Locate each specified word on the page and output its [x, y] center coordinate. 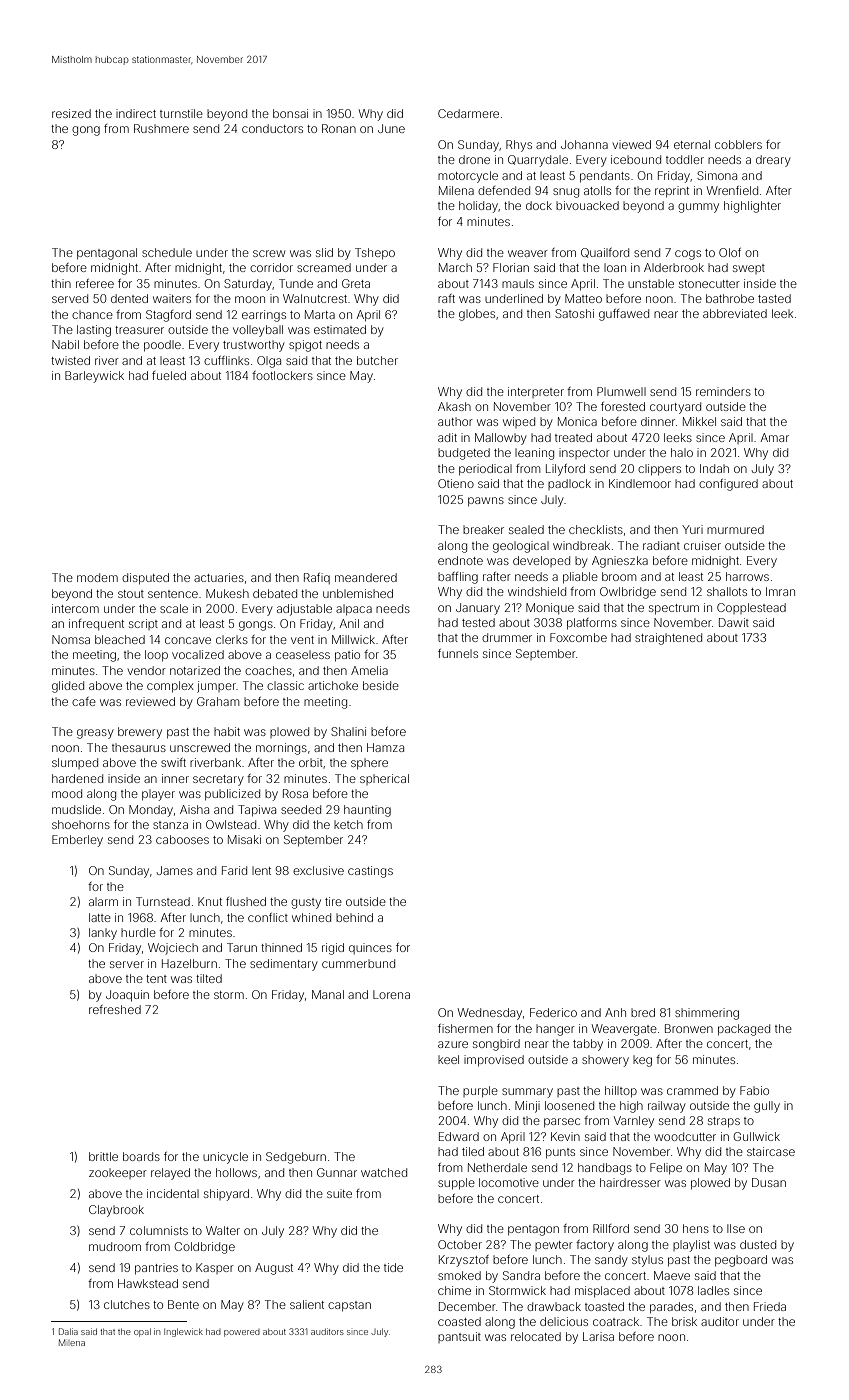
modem [97, 577]
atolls [597, 190]
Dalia [68, 1331]
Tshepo [375, 253]
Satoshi [574, 313]
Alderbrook [674, 267]
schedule [167, 252]
